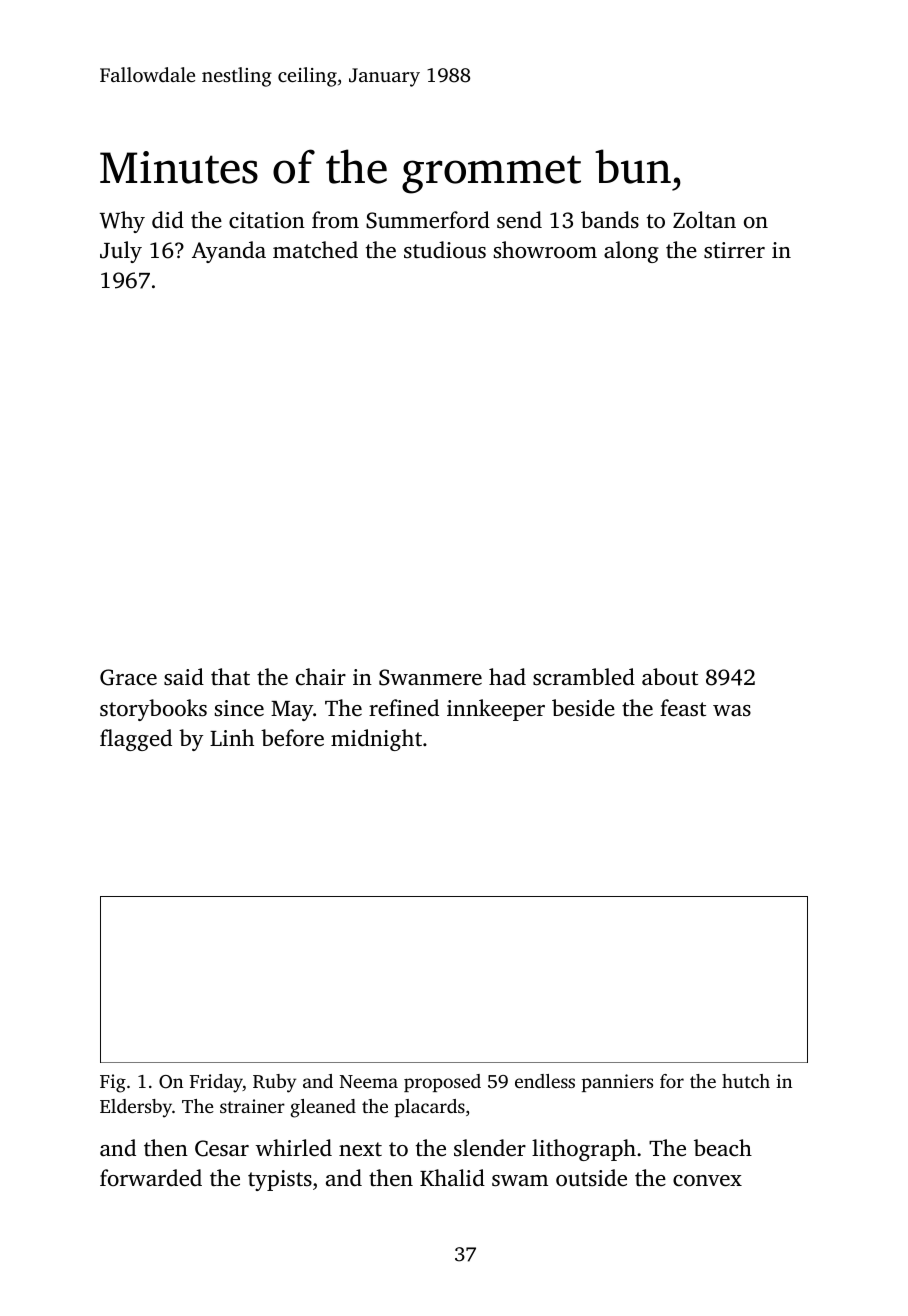 The width and height of the document is (908, 1316). What do you see at coordinates (151, 1177) in the document?
I see `forwarded` at bounding box center [151, 1177].
